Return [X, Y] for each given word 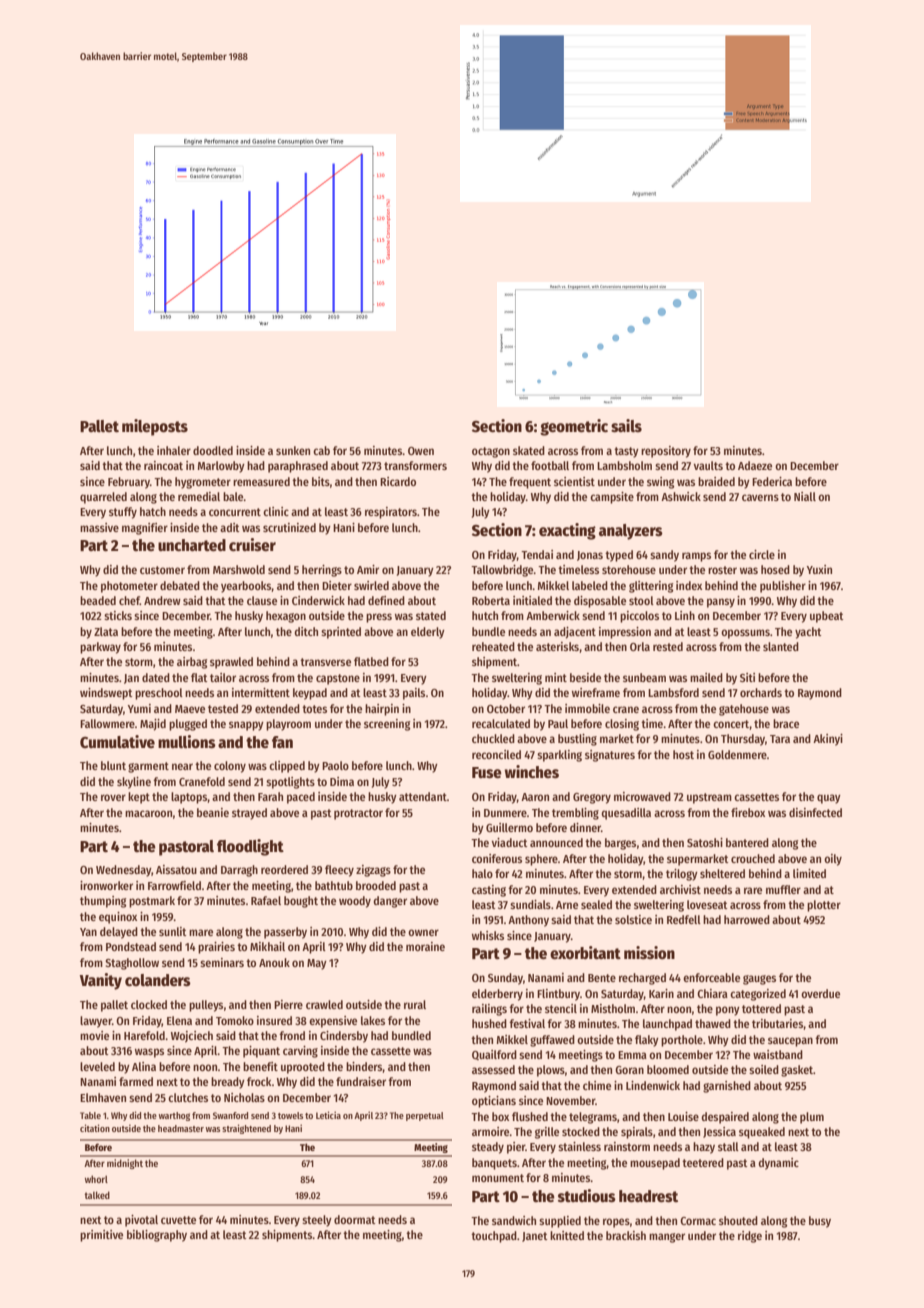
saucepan [790, 1042]
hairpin [382, 710]
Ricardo [398, 481]
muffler [783, 889]
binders [364, 1067]
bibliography [157, 1236]
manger [667, 1238]
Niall [805, 496]
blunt [113, 765]
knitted [567, 1235]
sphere [541, 860]
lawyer [96, 1022]
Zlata [106, 631]
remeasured [261, 481]
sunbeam [644, 677]
